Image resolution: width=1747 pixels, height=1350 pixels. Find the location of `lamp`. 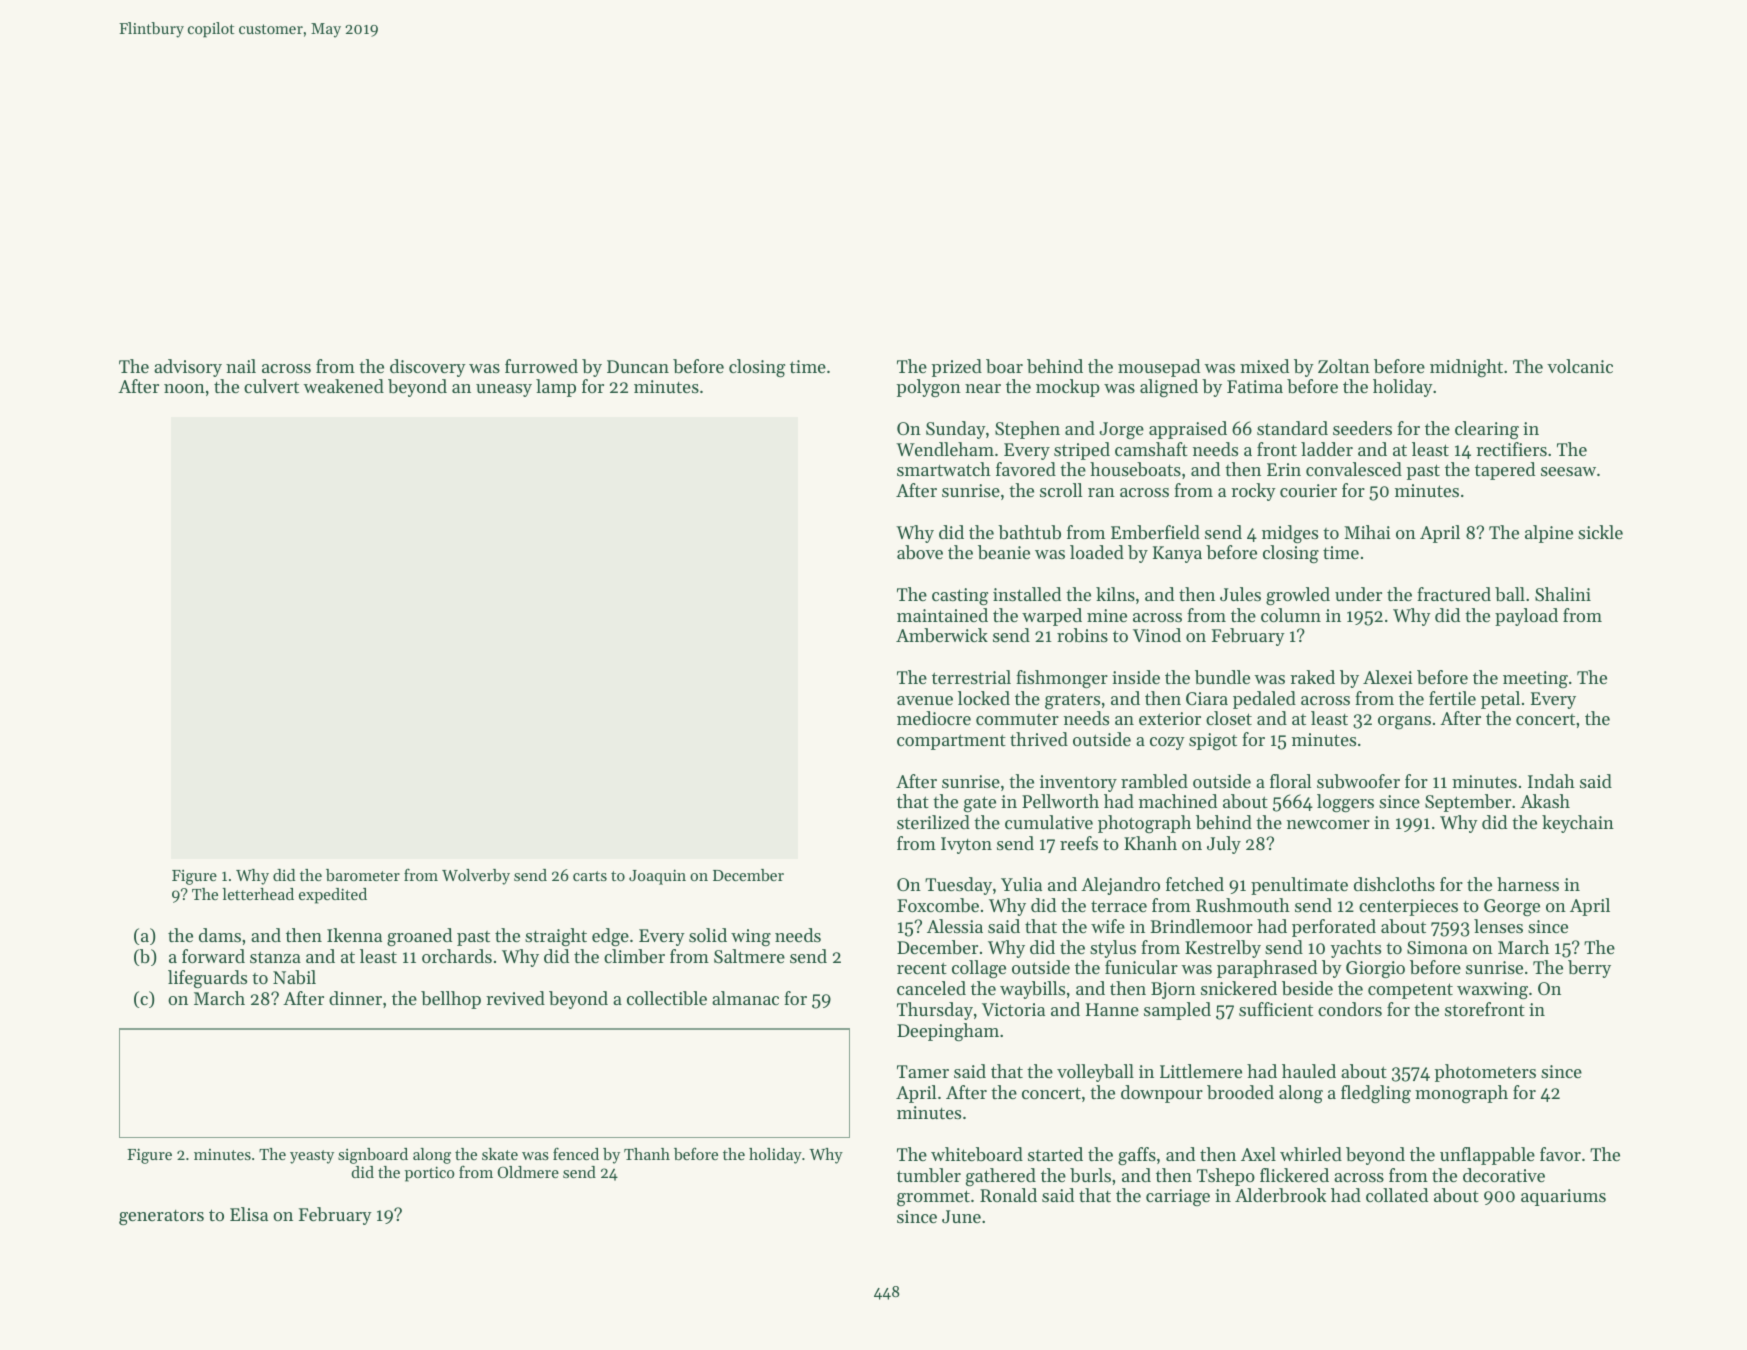

lamp is located at coordinates (556, 388).
